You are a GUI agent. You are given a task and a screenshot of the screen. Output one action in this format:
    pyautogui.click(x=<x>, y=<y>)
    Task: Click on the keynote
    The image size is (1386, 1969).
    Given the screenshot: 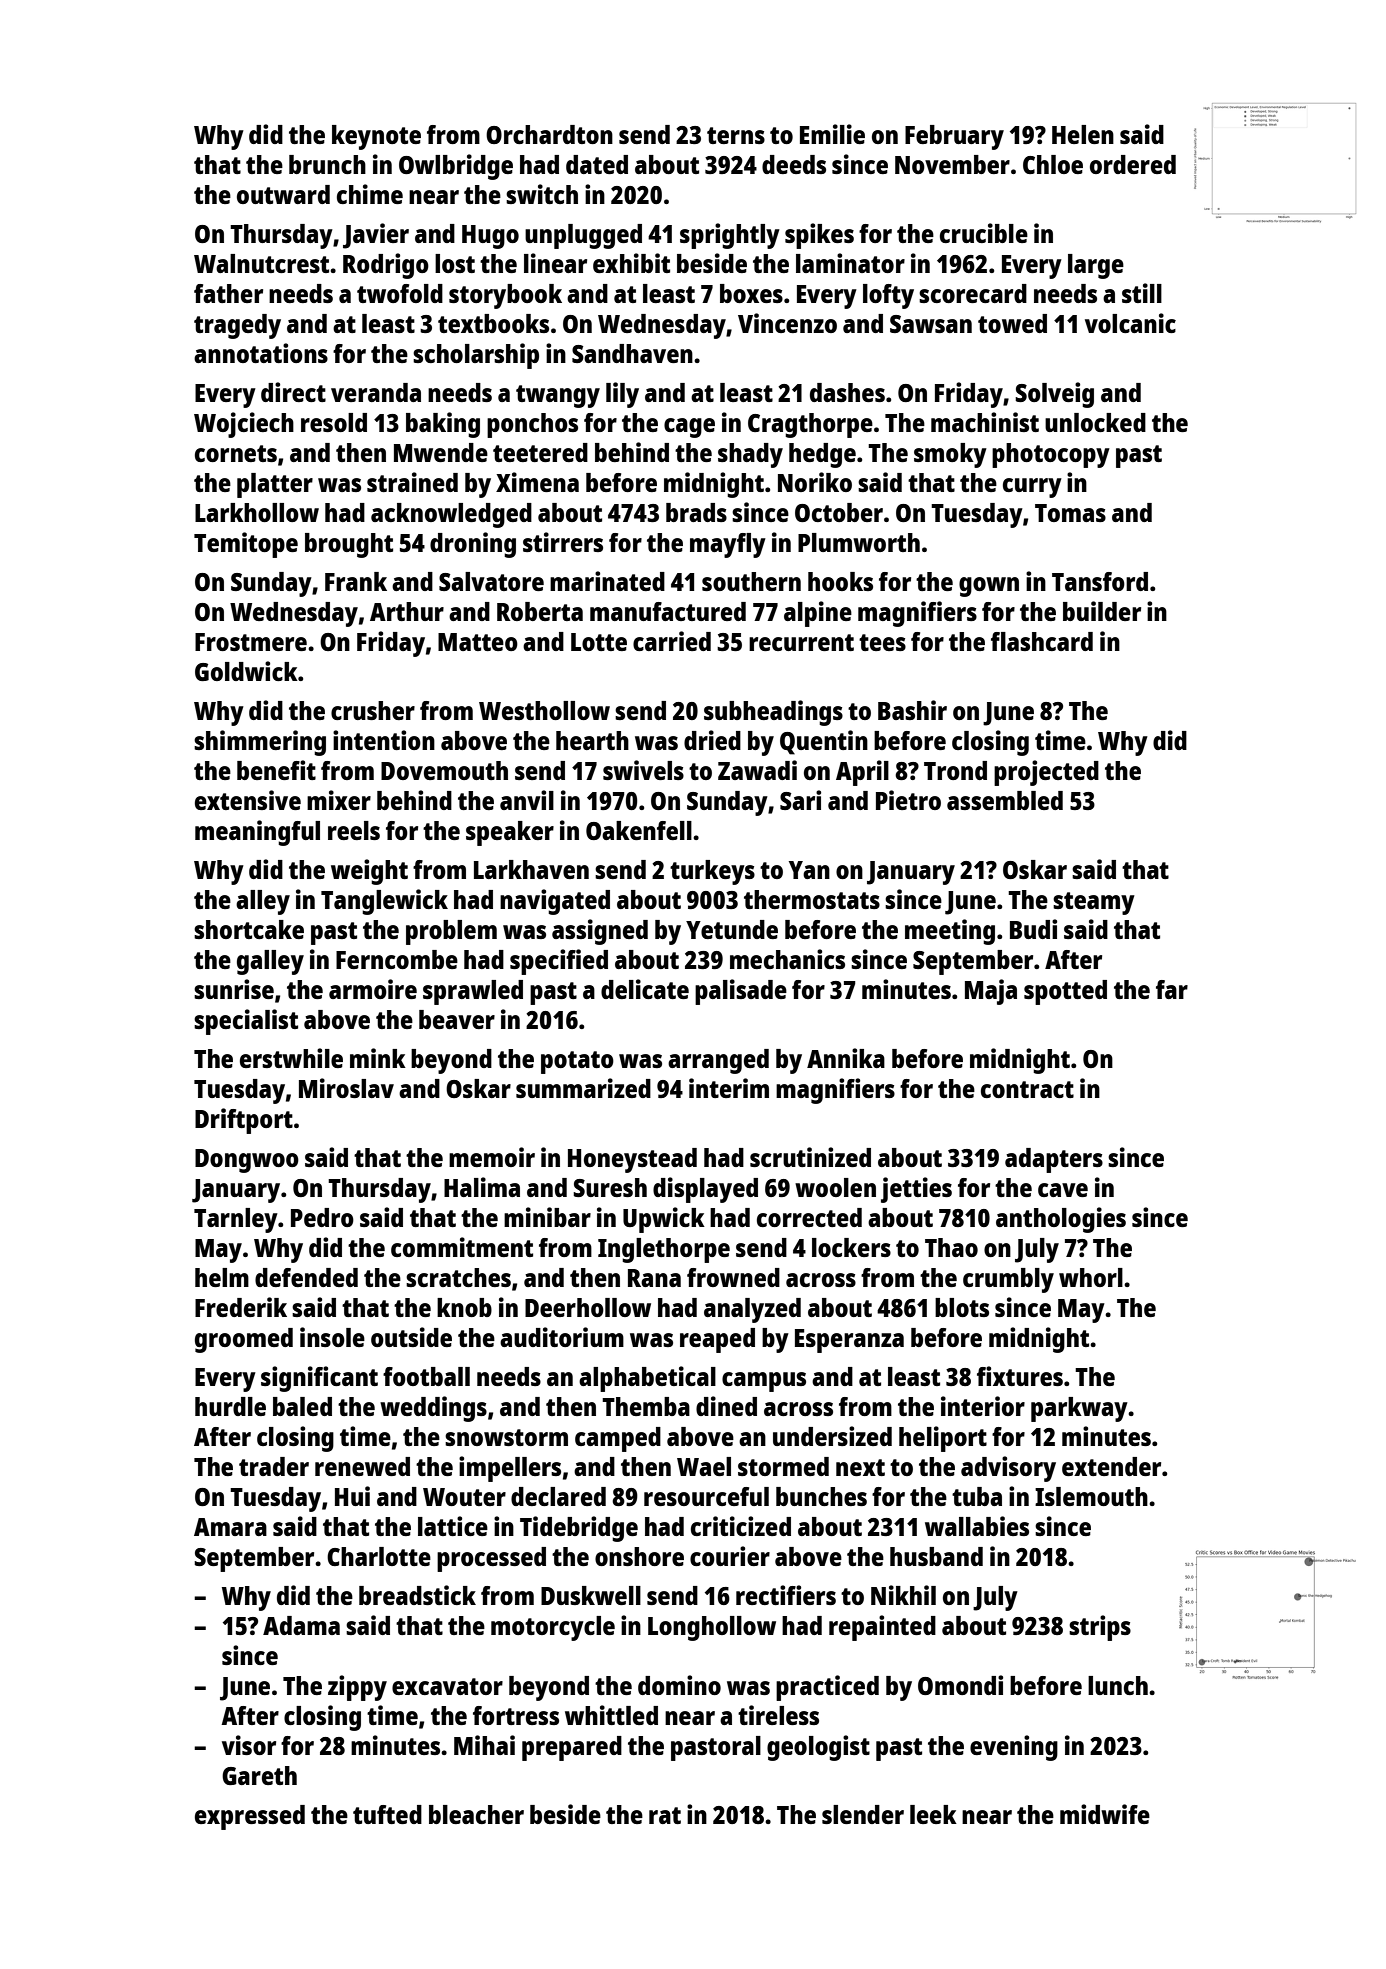 What is the action you would take?
    pyautogui.click(x=376, y=137)
